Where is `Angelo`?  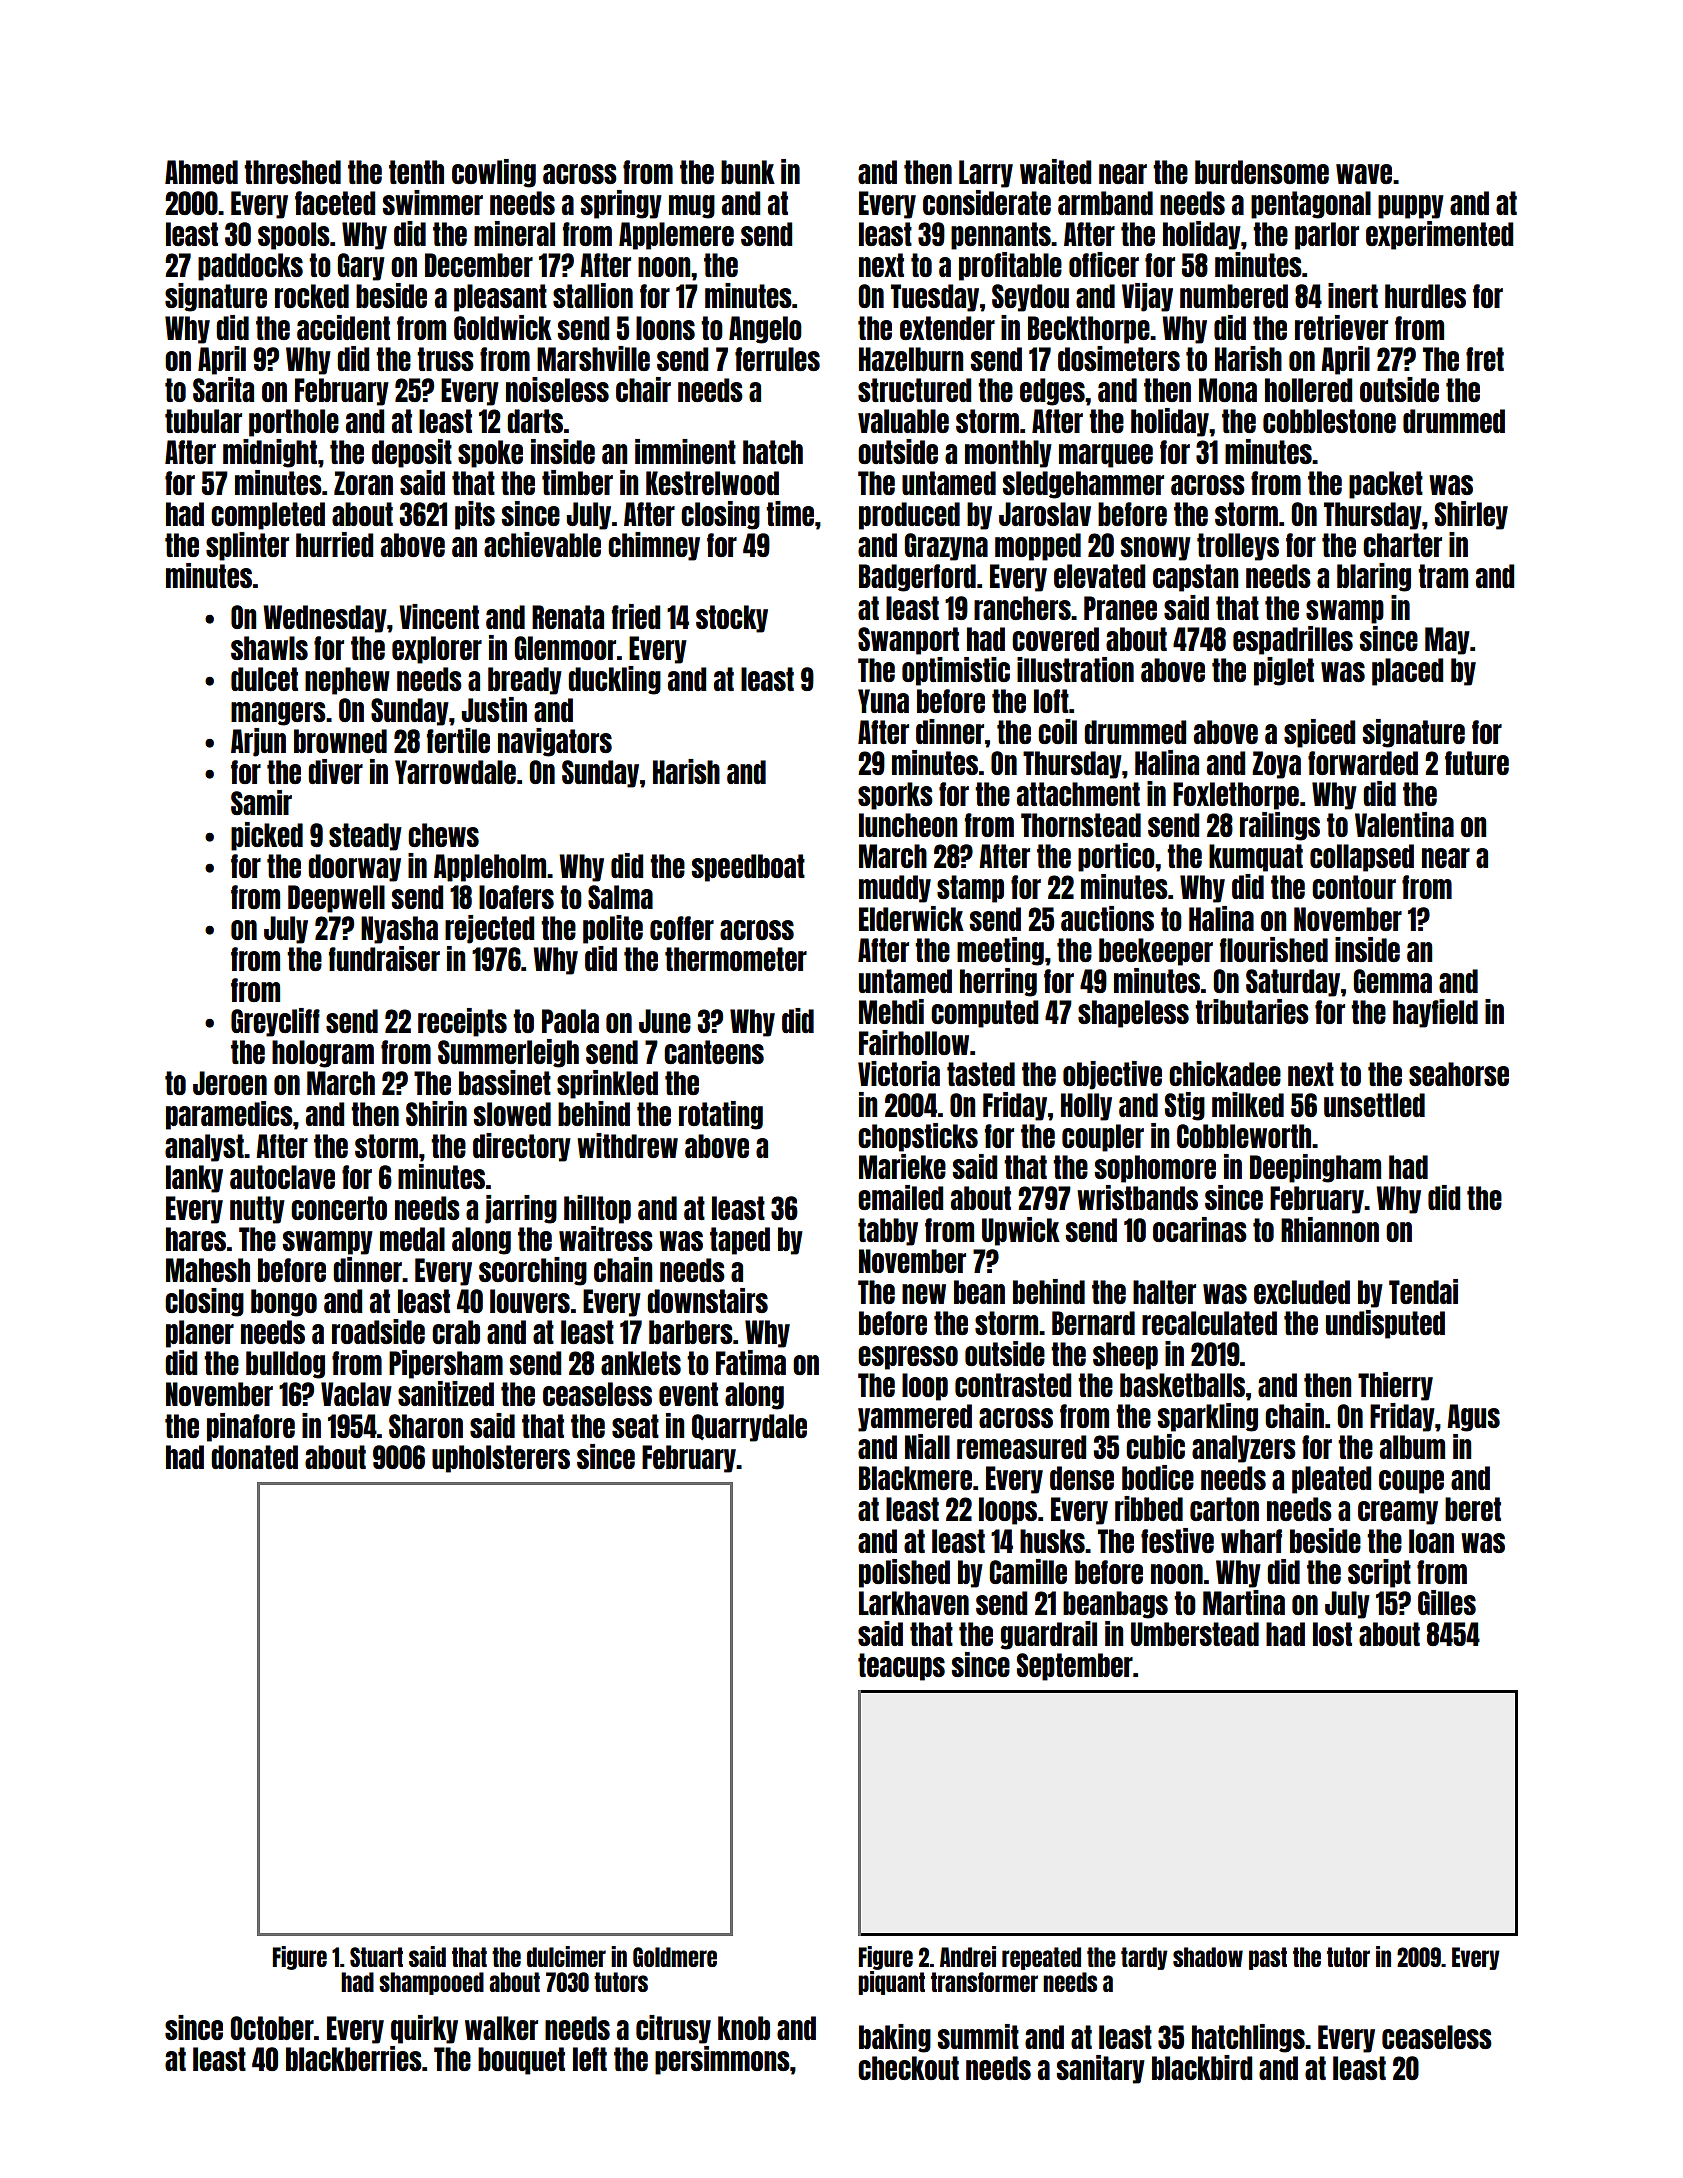 Angelo is located at coordinates (765, 330).
